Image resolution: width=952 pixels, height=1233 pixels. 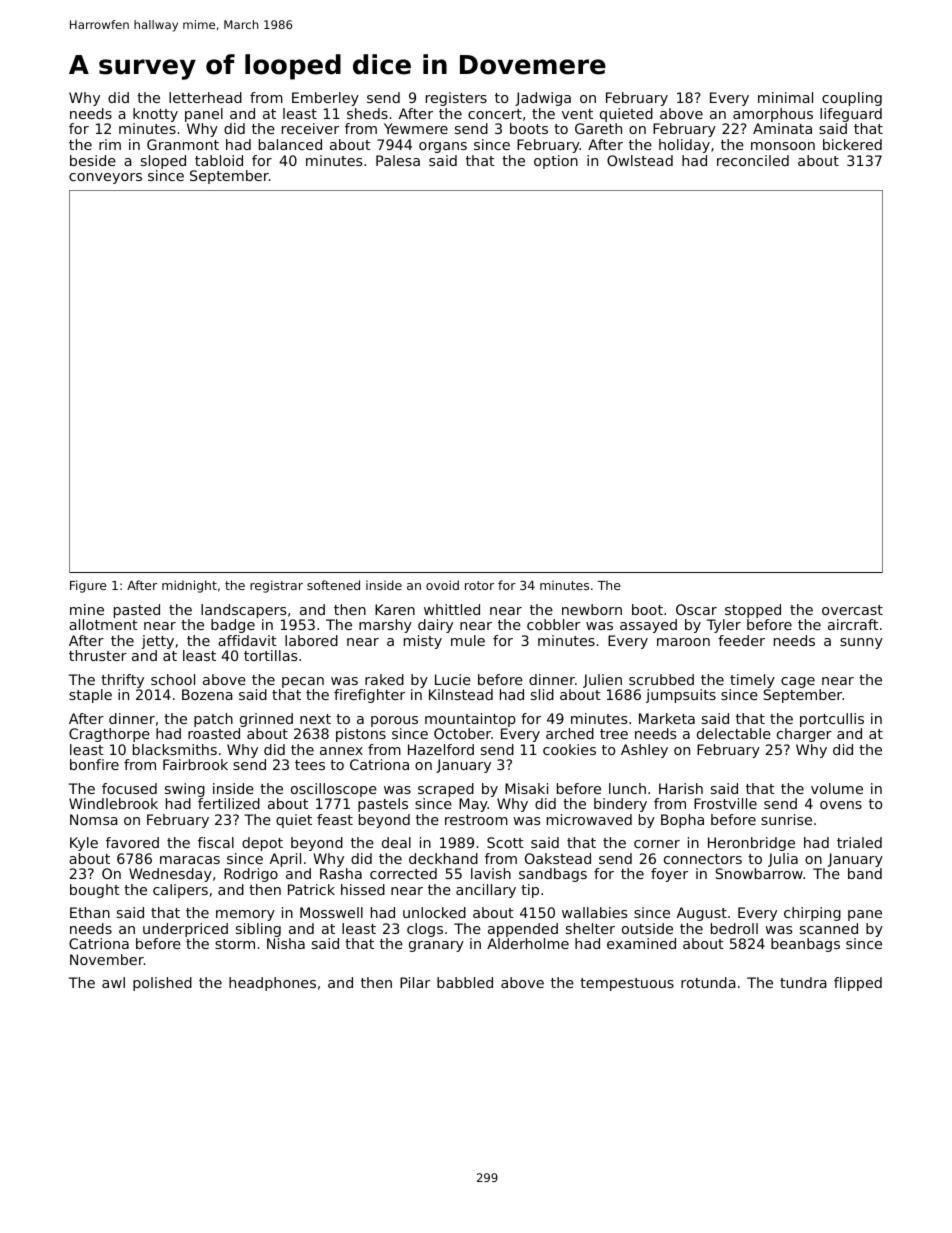 What do you see at coordinates (367, 113) in the screenshot?
I see `sheds` at bounding box center [367, 113].
